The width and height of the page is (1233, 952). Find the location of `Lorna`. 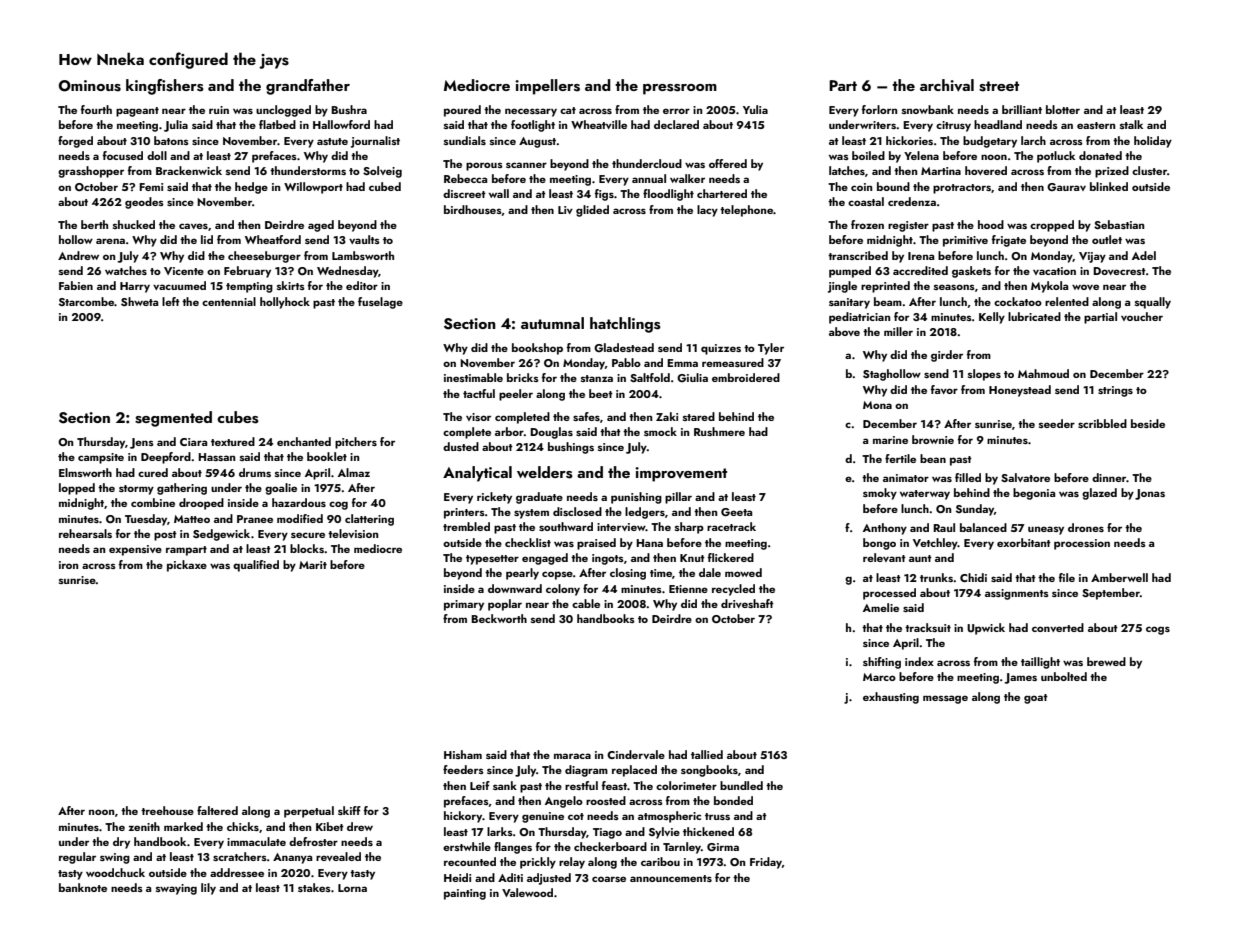

Lorna is located at coordinates (352, 888).
